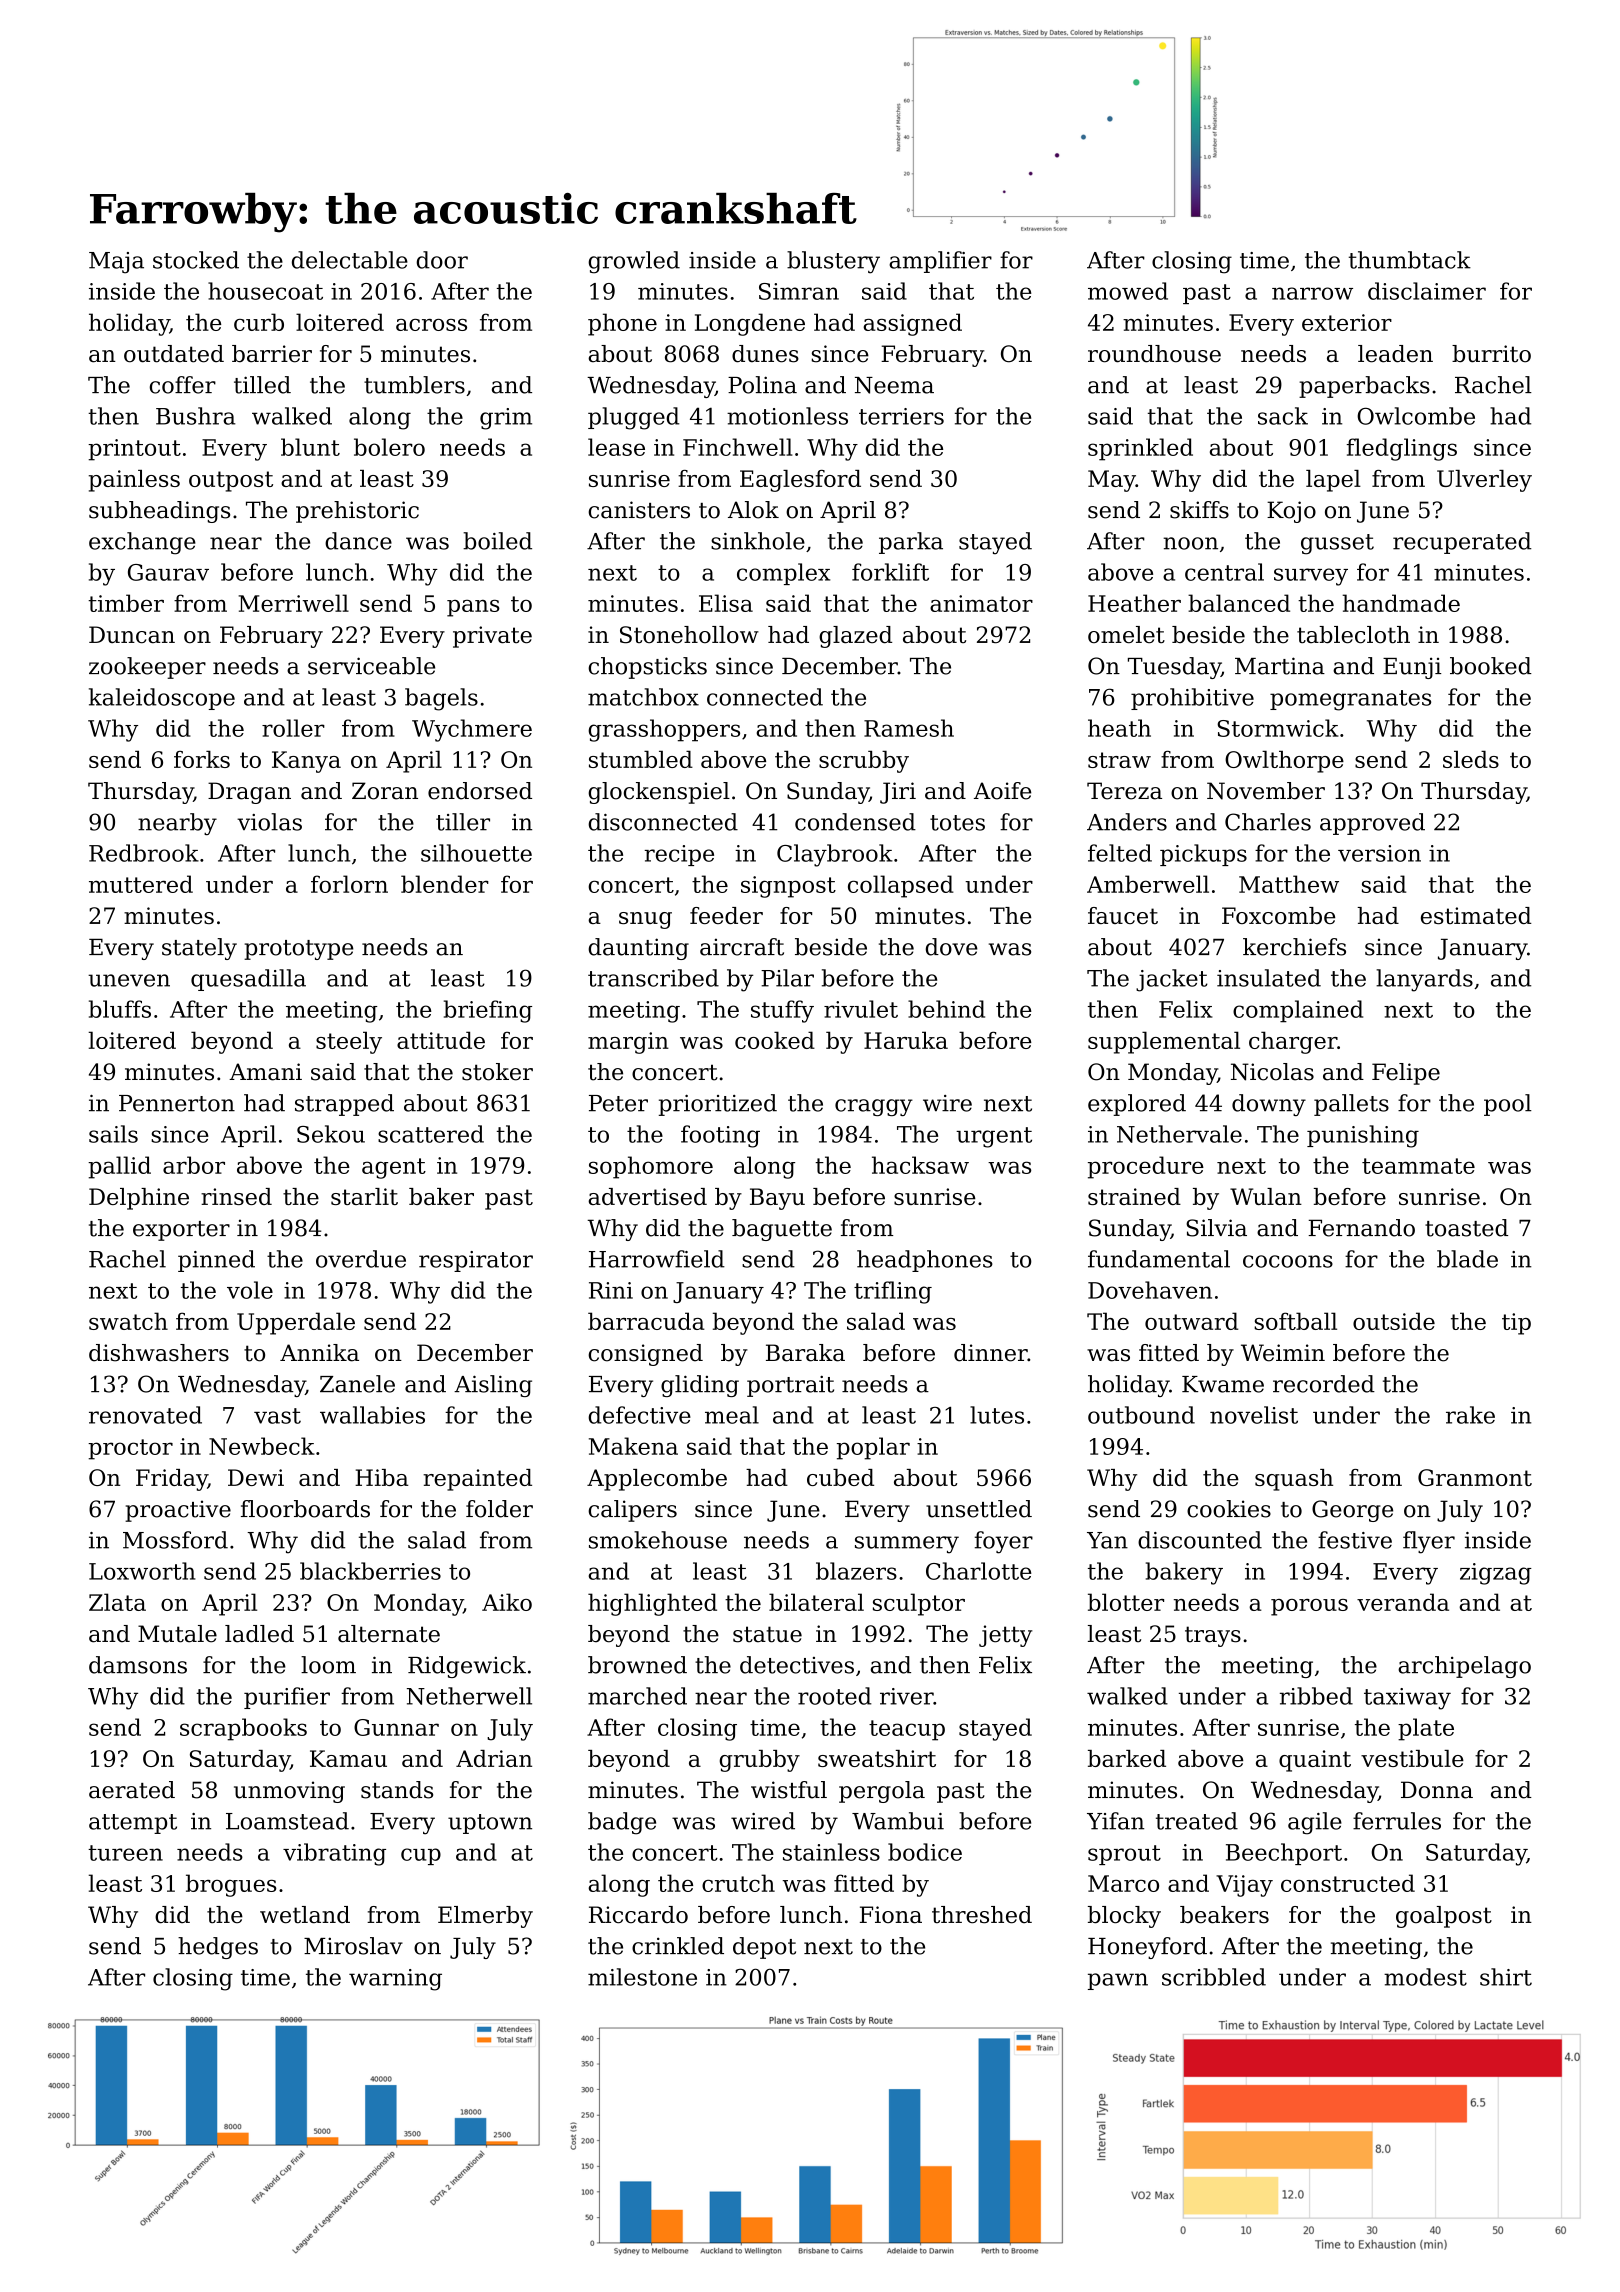 The height and width of the document is (2292, 1620). I want to click on gusset, so click(1337, 544).
